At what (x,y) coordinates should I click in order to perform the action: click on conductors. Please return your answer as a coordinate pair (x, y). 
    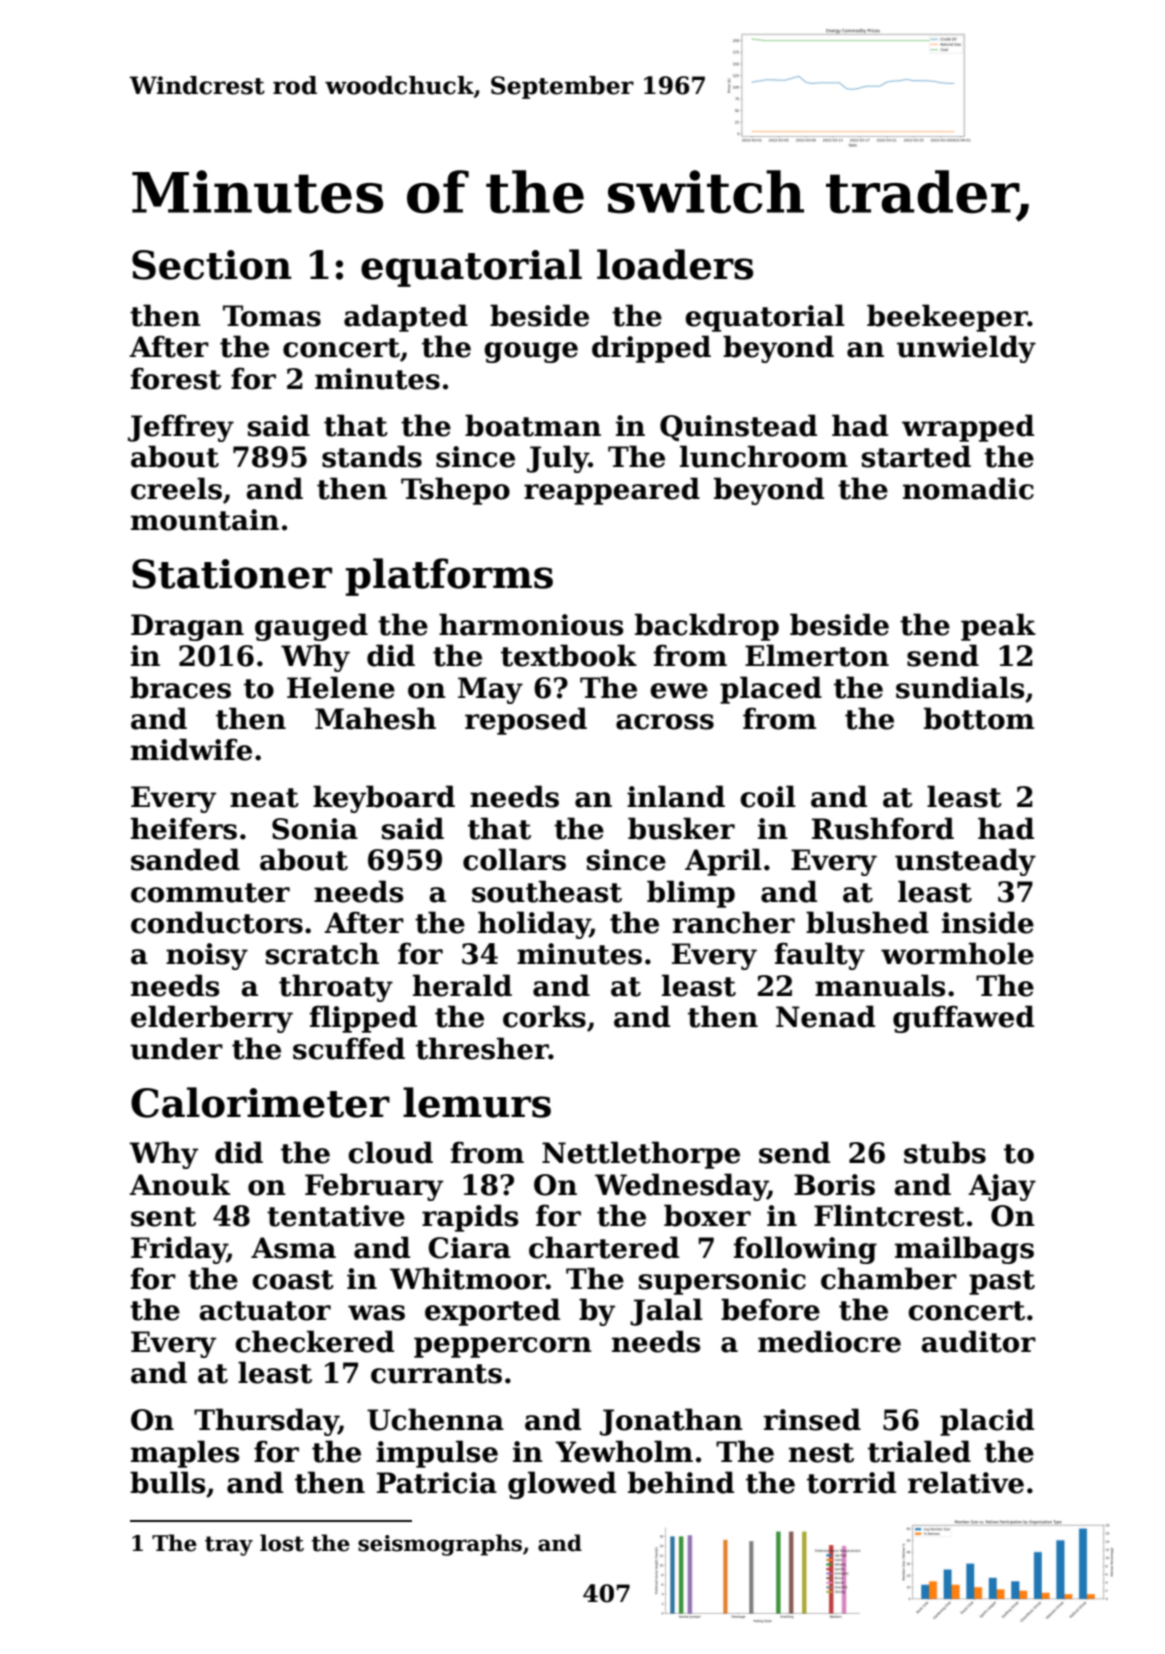
    Looking at the image, I should click on (217, 922).
